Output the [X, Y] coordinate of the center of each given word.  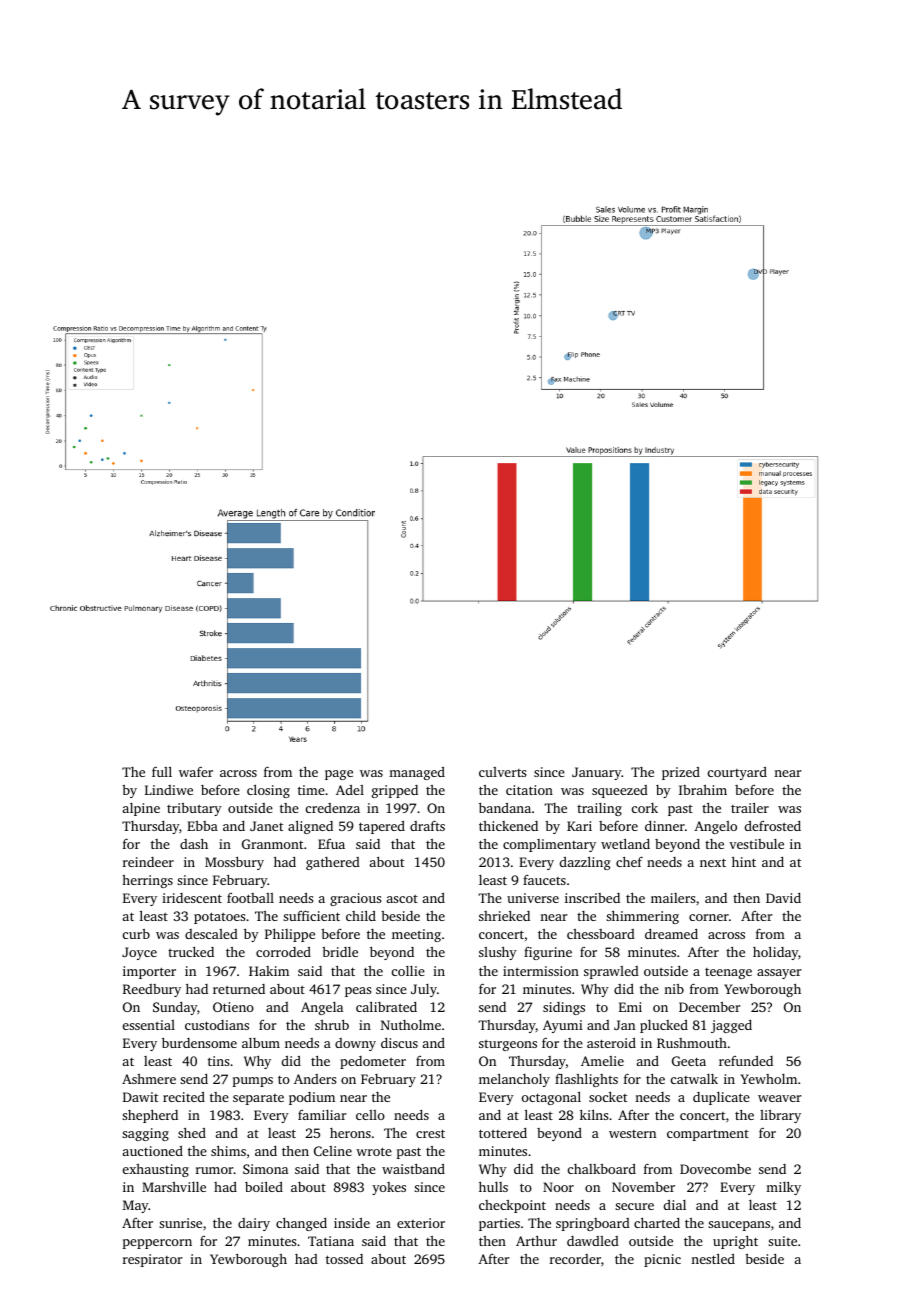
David [783, 898]
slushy [498, 953]
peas [358, 992]
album [261, 1043]
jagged [731, 1026]
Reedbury [152, 990]
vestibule [756, 844]
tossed [344, 1259]
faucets [544, 880]
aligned [310, 827]
